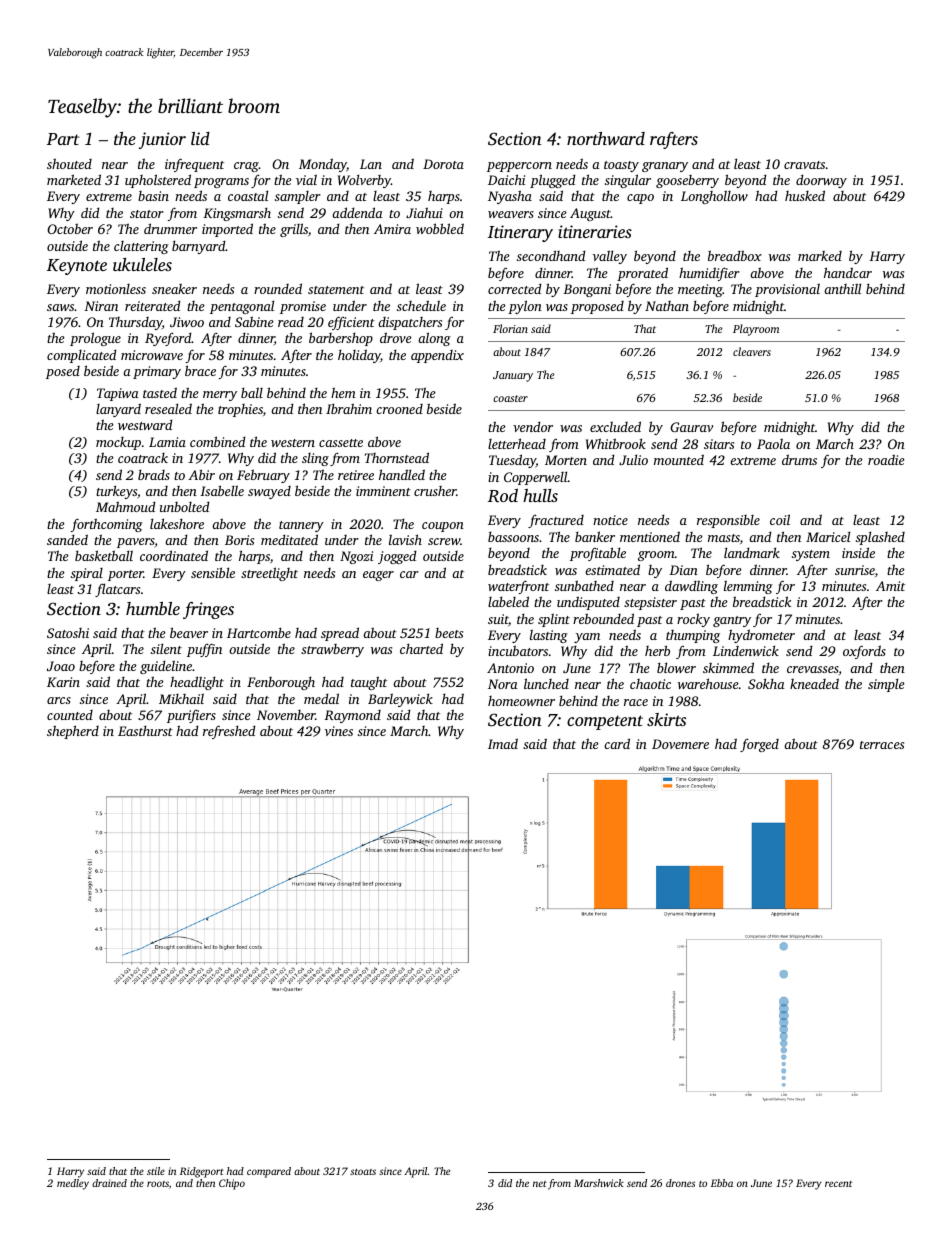  Describe the element at coordinates (752, 351) in the document. I see `cleavers` at that location.
